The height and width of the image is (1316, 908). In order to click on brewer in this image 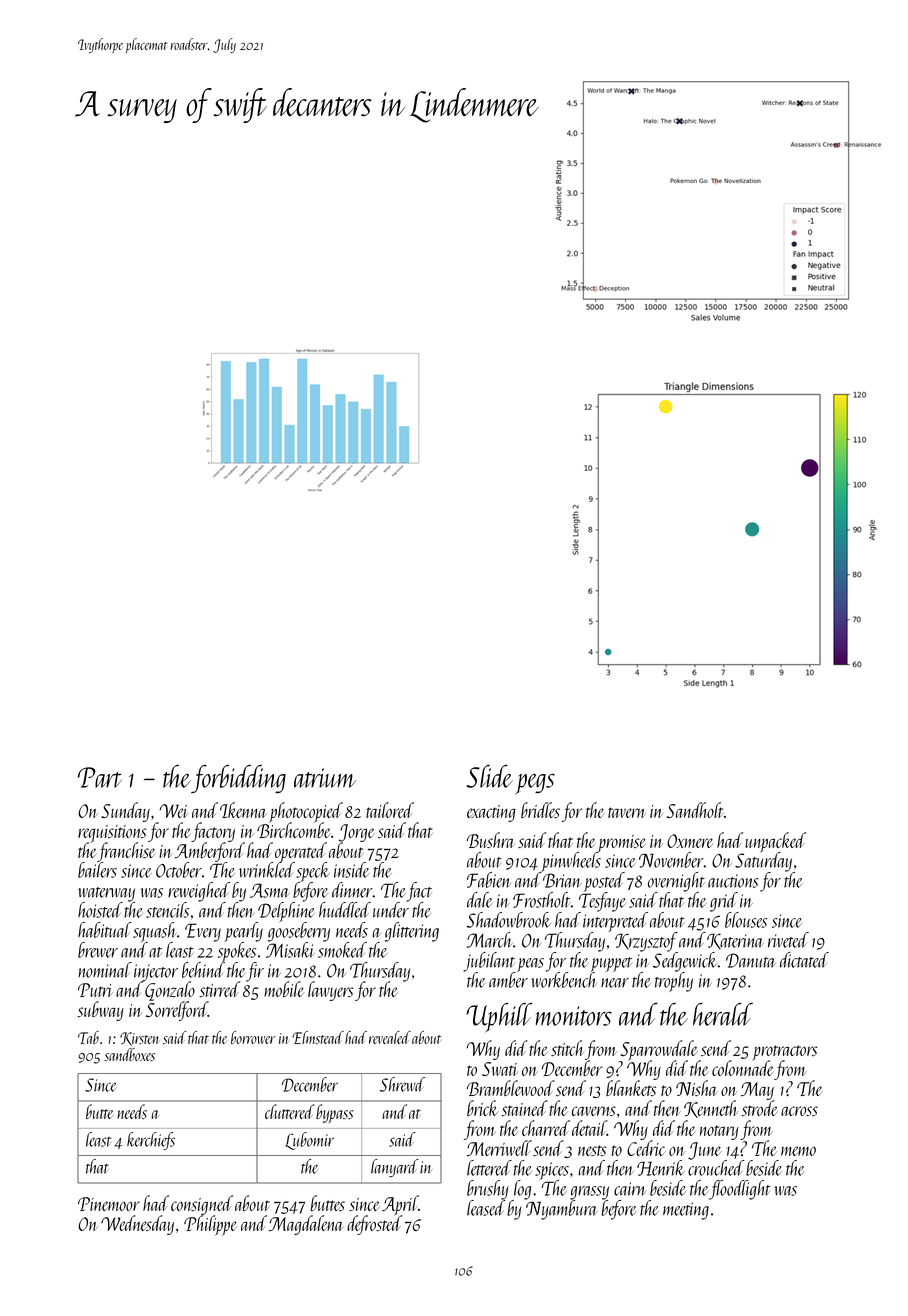, I will do `click(98, 950)`.
